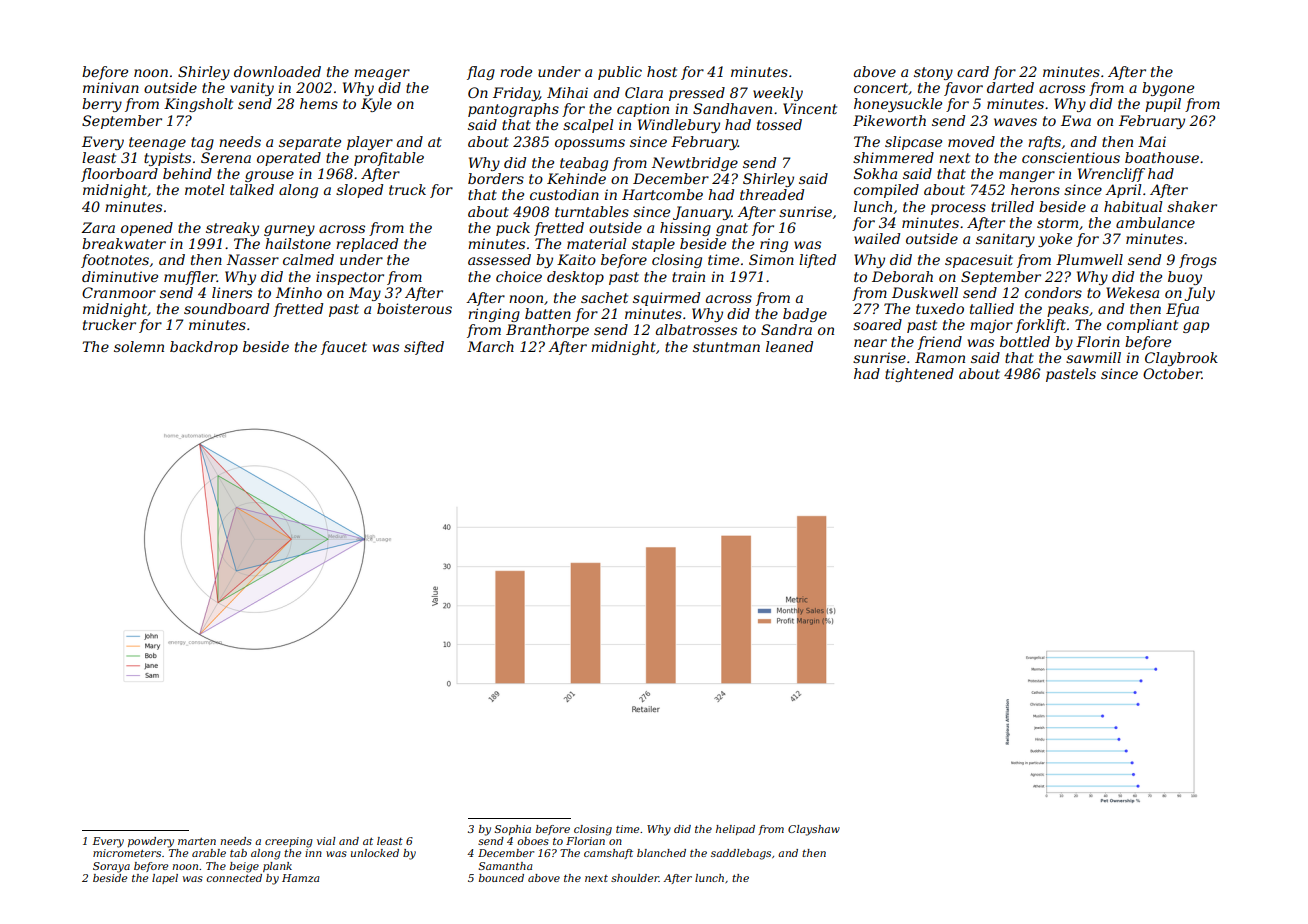  I want to click on faucet, so click(344, 348).
